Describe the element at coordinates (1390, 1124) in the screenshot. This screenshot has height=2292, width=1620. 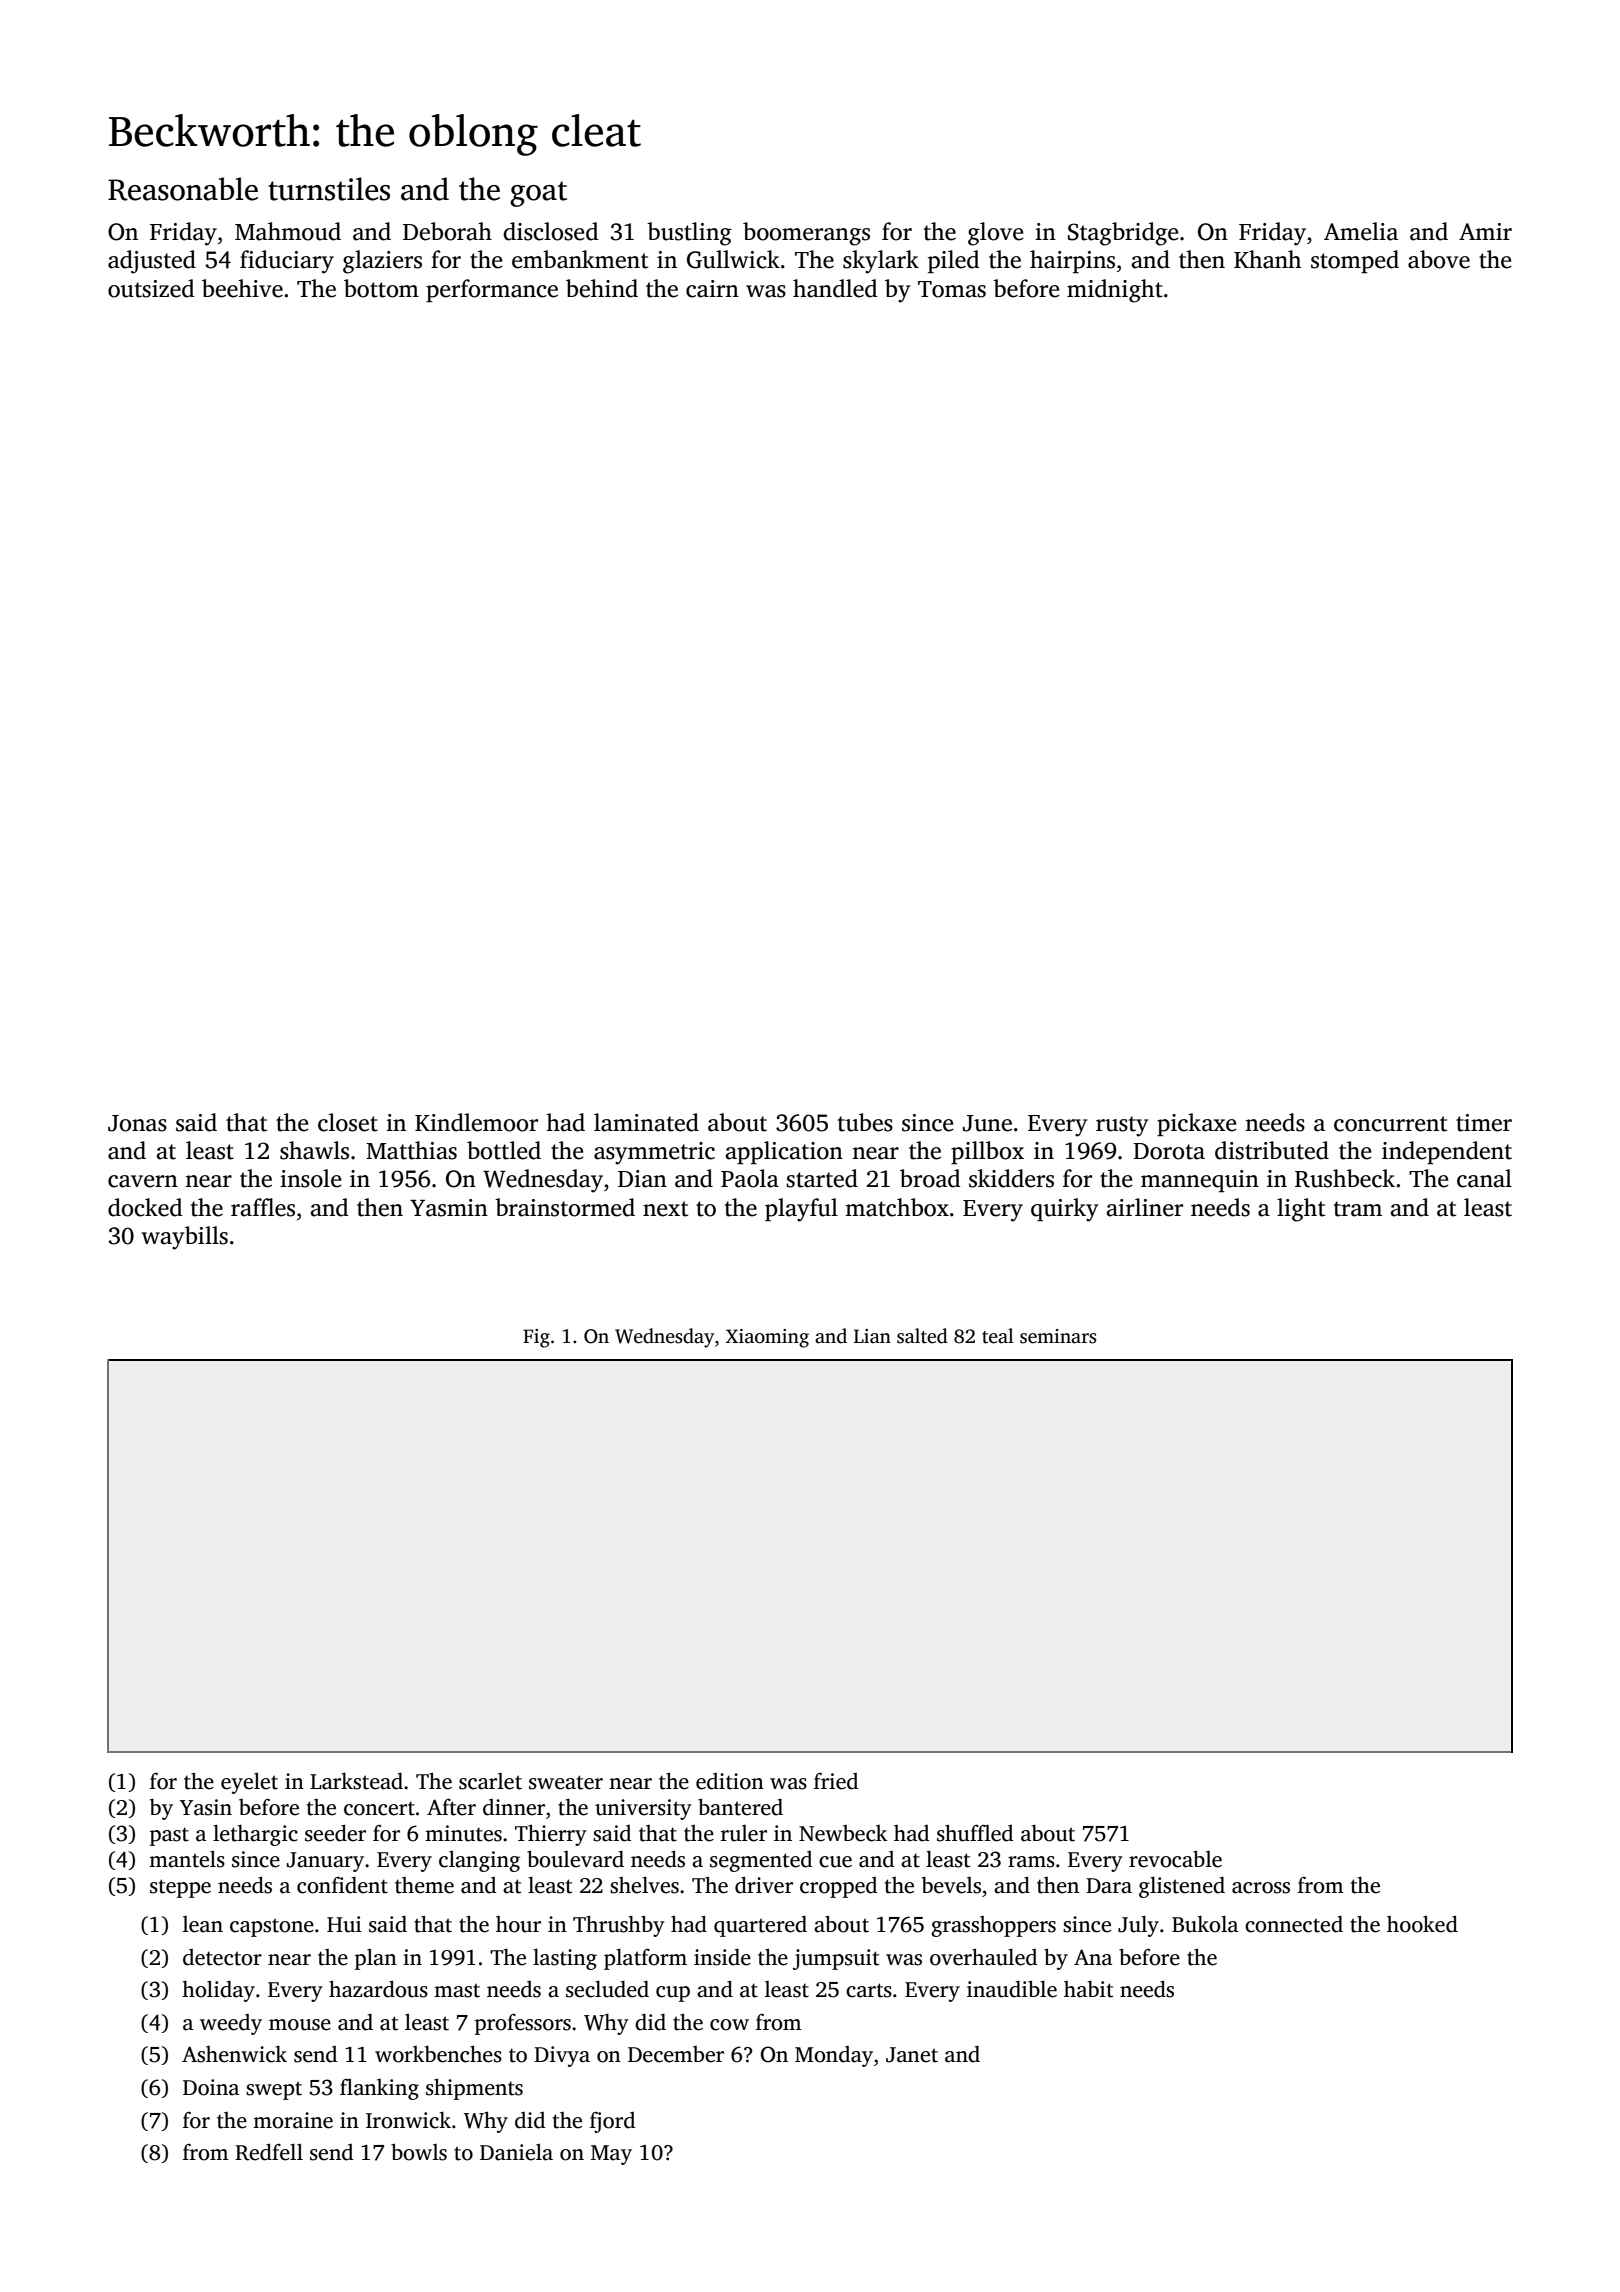
I see `concurrent` at that location.
